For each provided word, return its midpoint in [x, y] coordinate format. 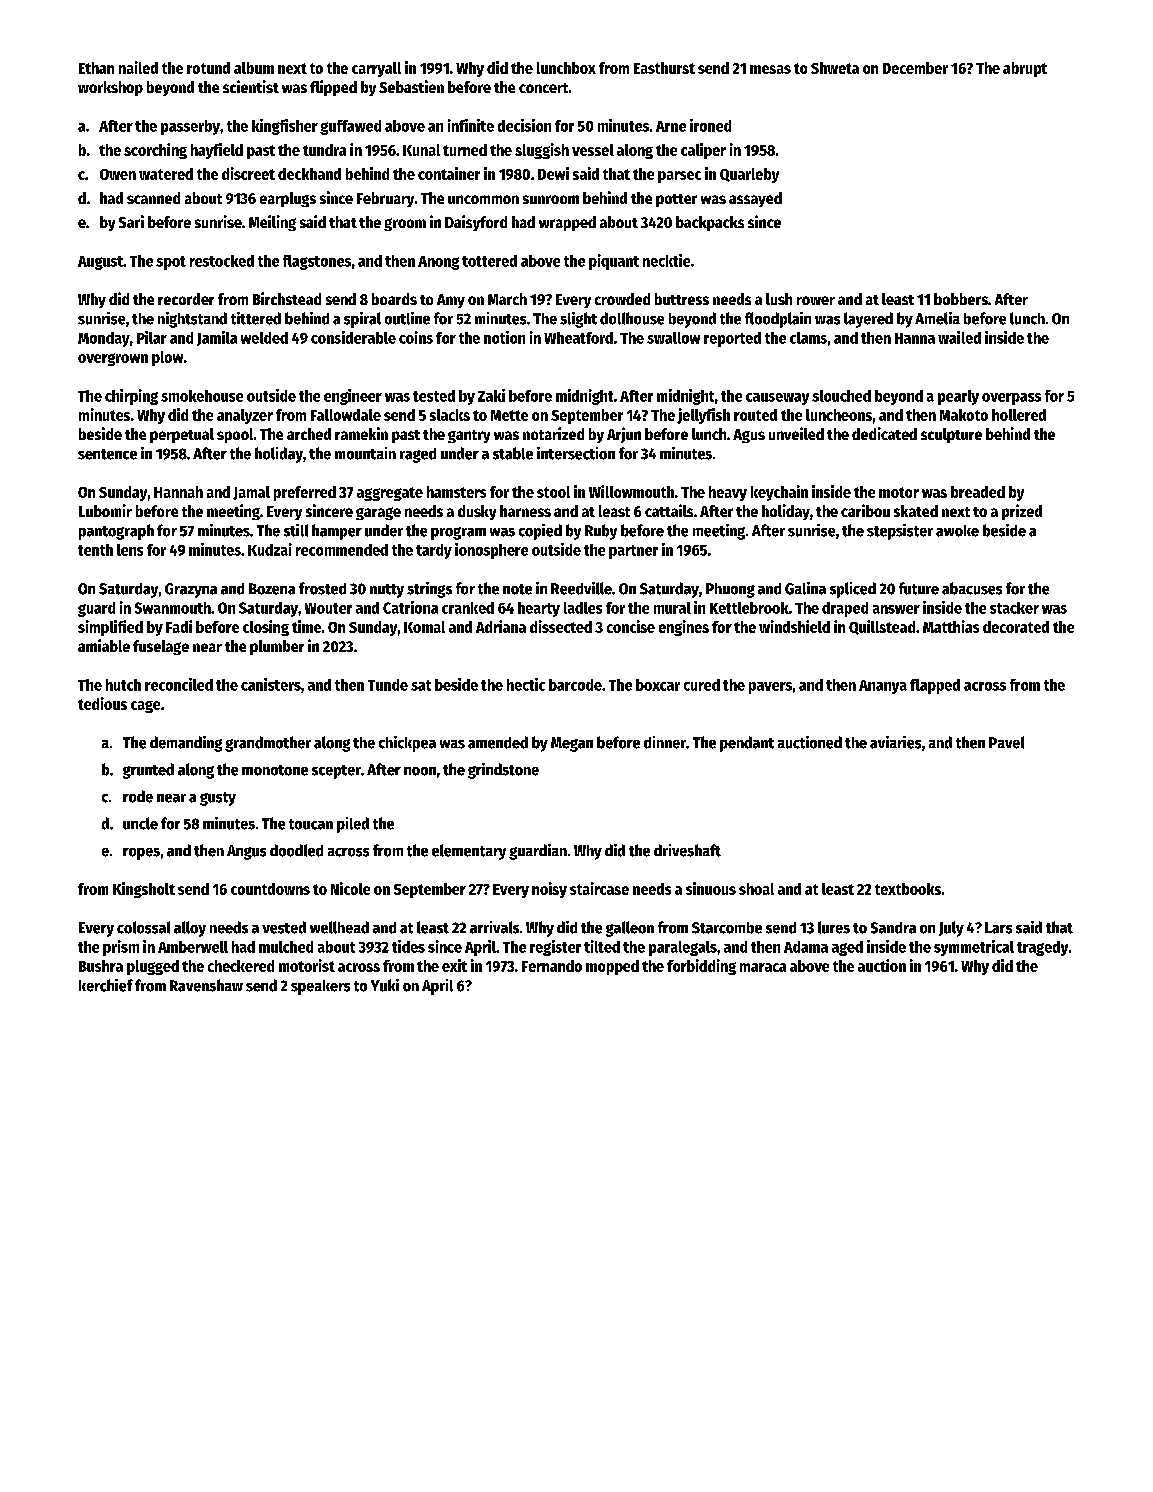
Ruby [601, 532]
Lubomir [105, 510]
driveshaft [687, 850]
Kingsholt [144, 890]
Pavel [1006, 742]
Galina [805, 588]
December [915, 68]
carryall [376, 69]
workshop [110, 88]
